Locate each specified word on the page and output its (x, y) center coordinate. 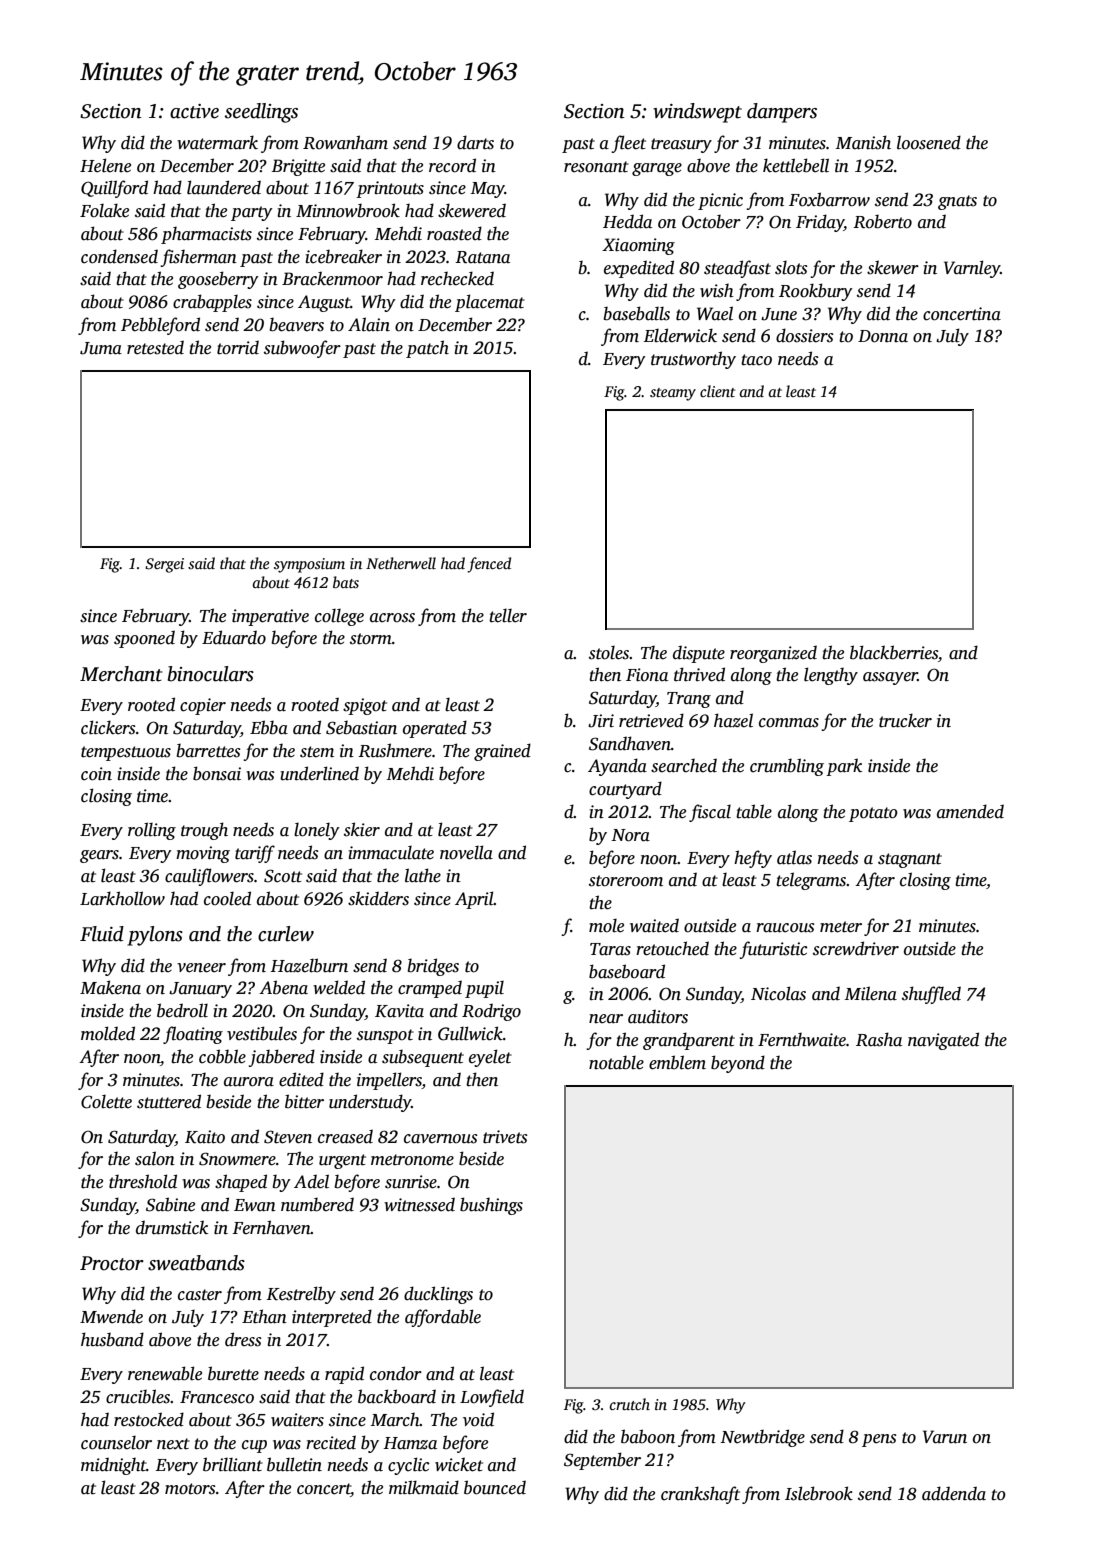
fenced (489, 565)
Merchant (121, 674)
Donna (883, 336)
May (488, 190)
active (194, 111)
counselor (116, 1443)
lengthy (831, 676)
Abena (283, 987)
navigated (943, 1041)
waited (654, 925)
